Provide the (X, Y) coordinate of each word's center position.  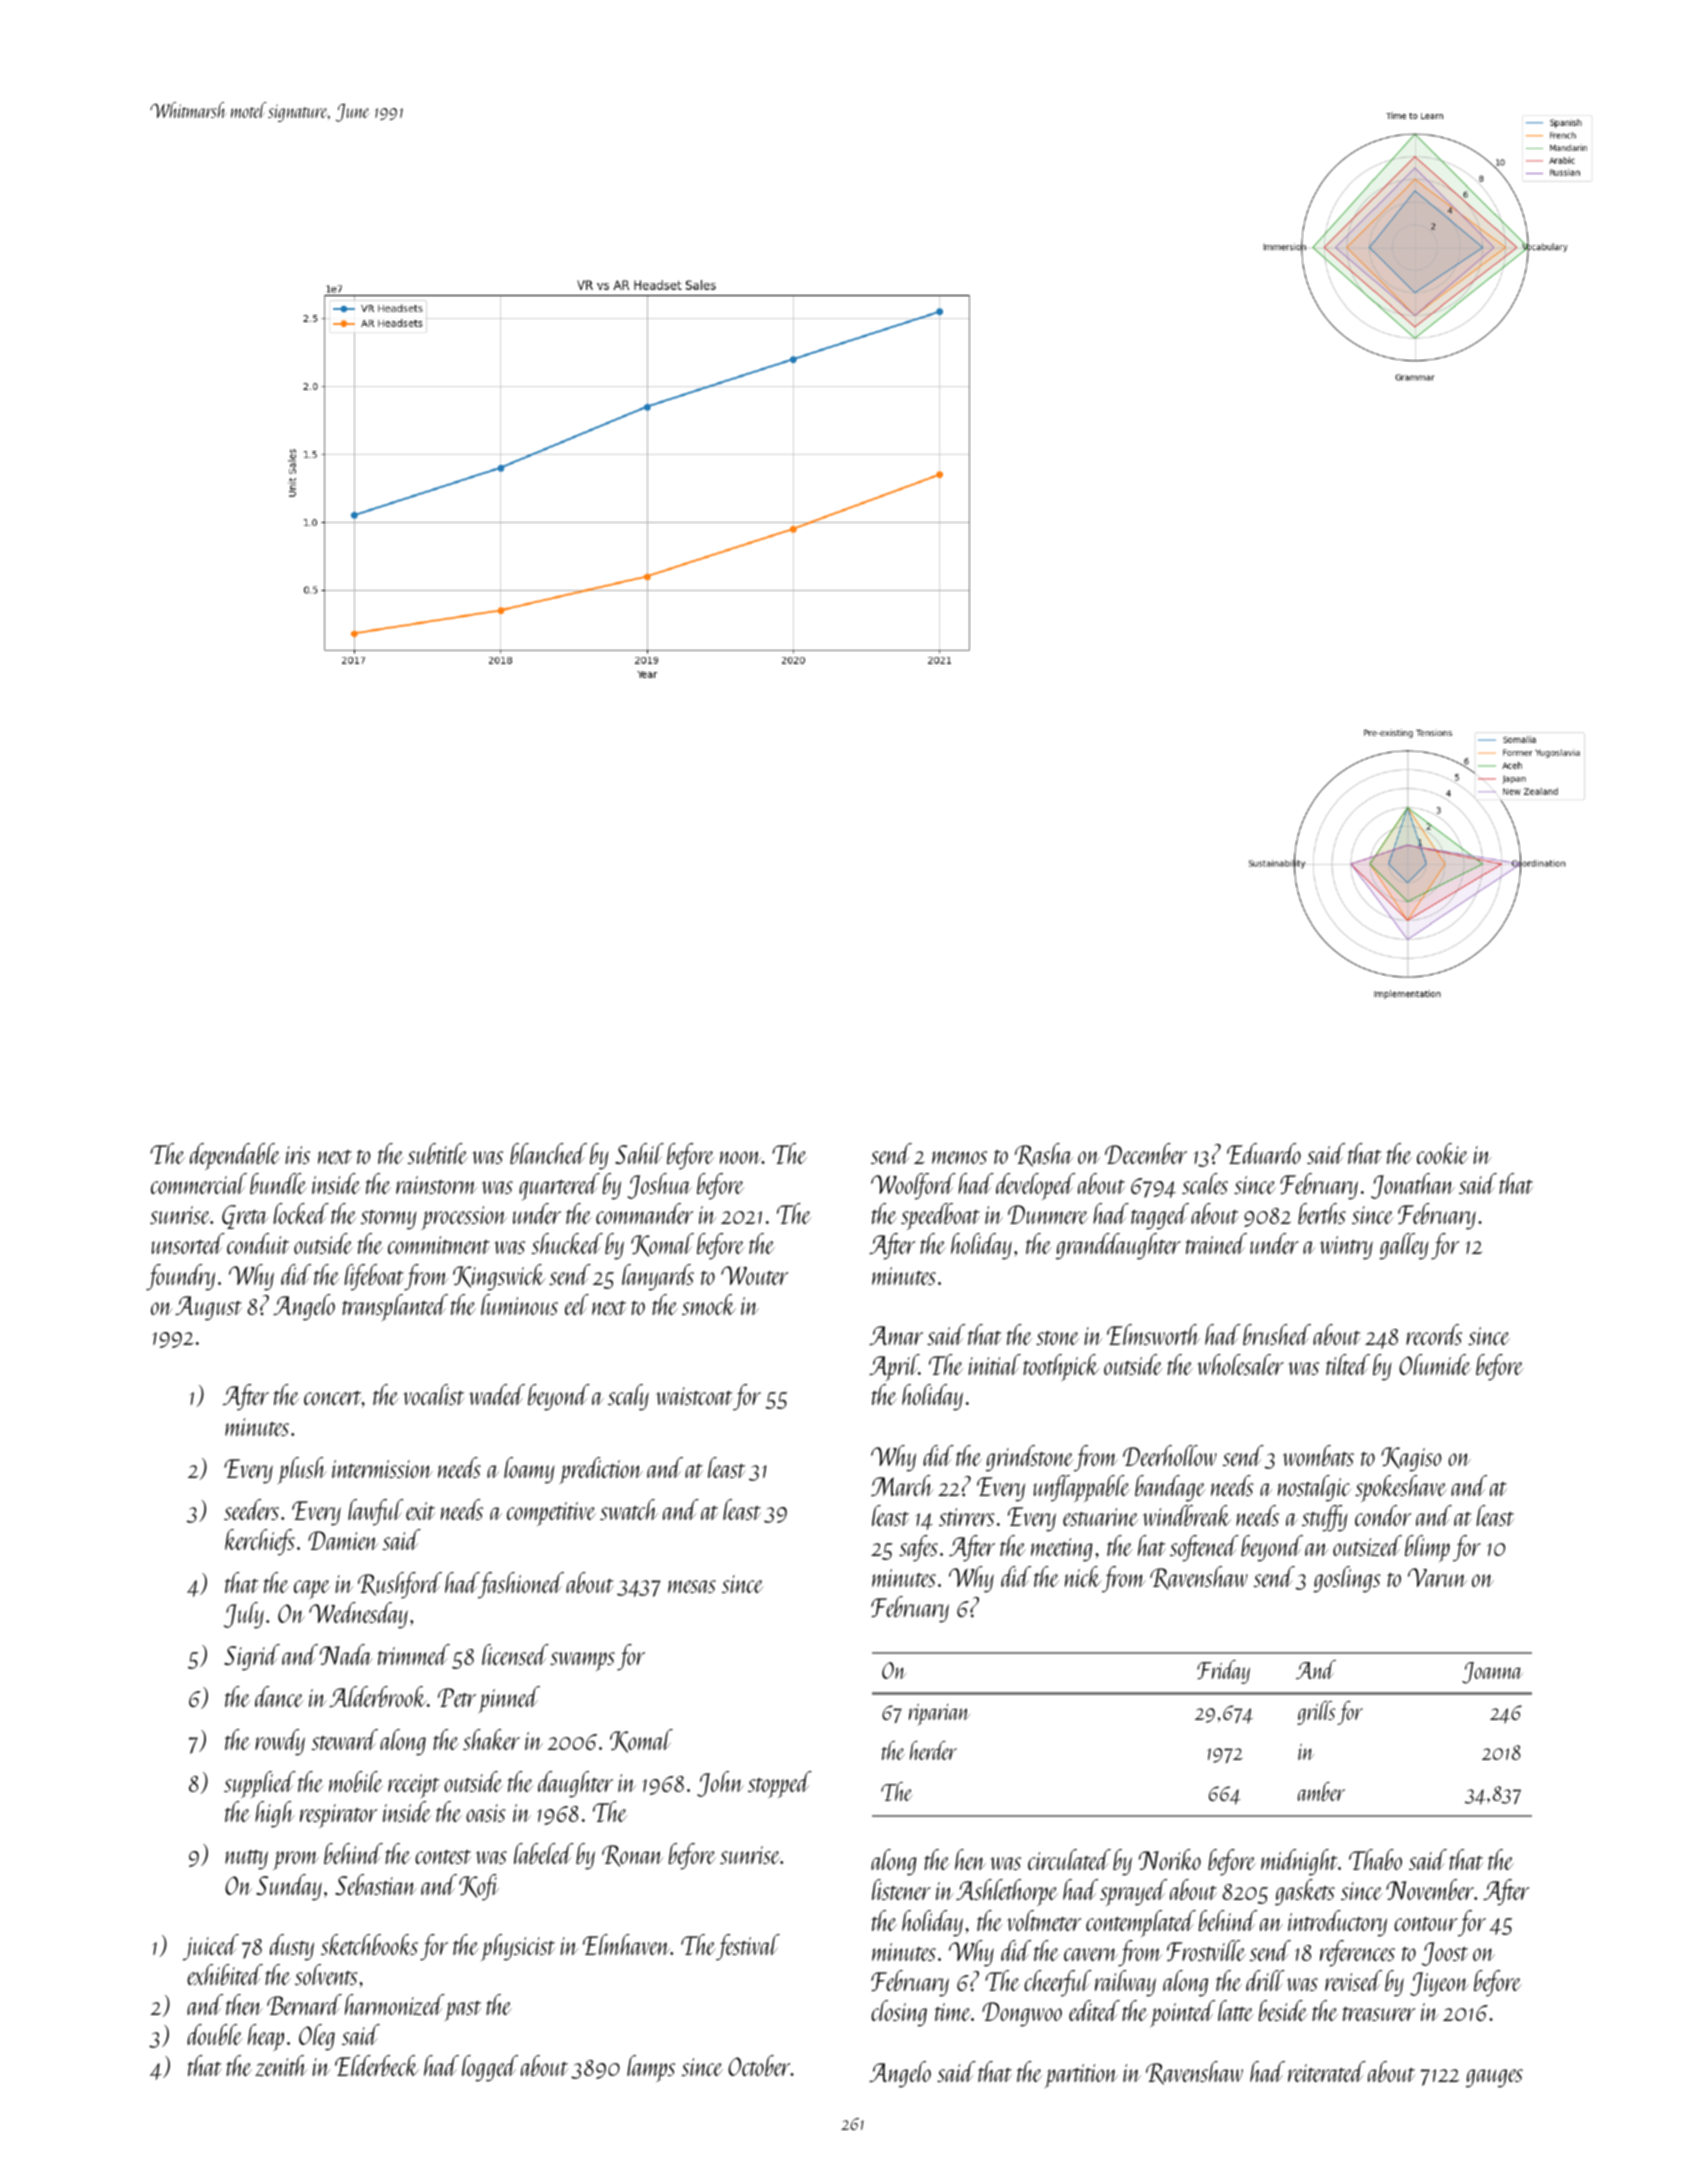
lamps (651, 2068)
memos (959, 1157)
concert (333, 1398)
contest (443, 1856)
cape (312, 1589)
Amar (896, 1335)
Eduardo (1264, 1153)
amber (1321, 1791)
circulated (1069, 1859)
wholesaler (1240, 1364)
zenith (281, 2065)
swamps (582, 1661)
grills (1316, 1713)
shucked (567, 1243)
